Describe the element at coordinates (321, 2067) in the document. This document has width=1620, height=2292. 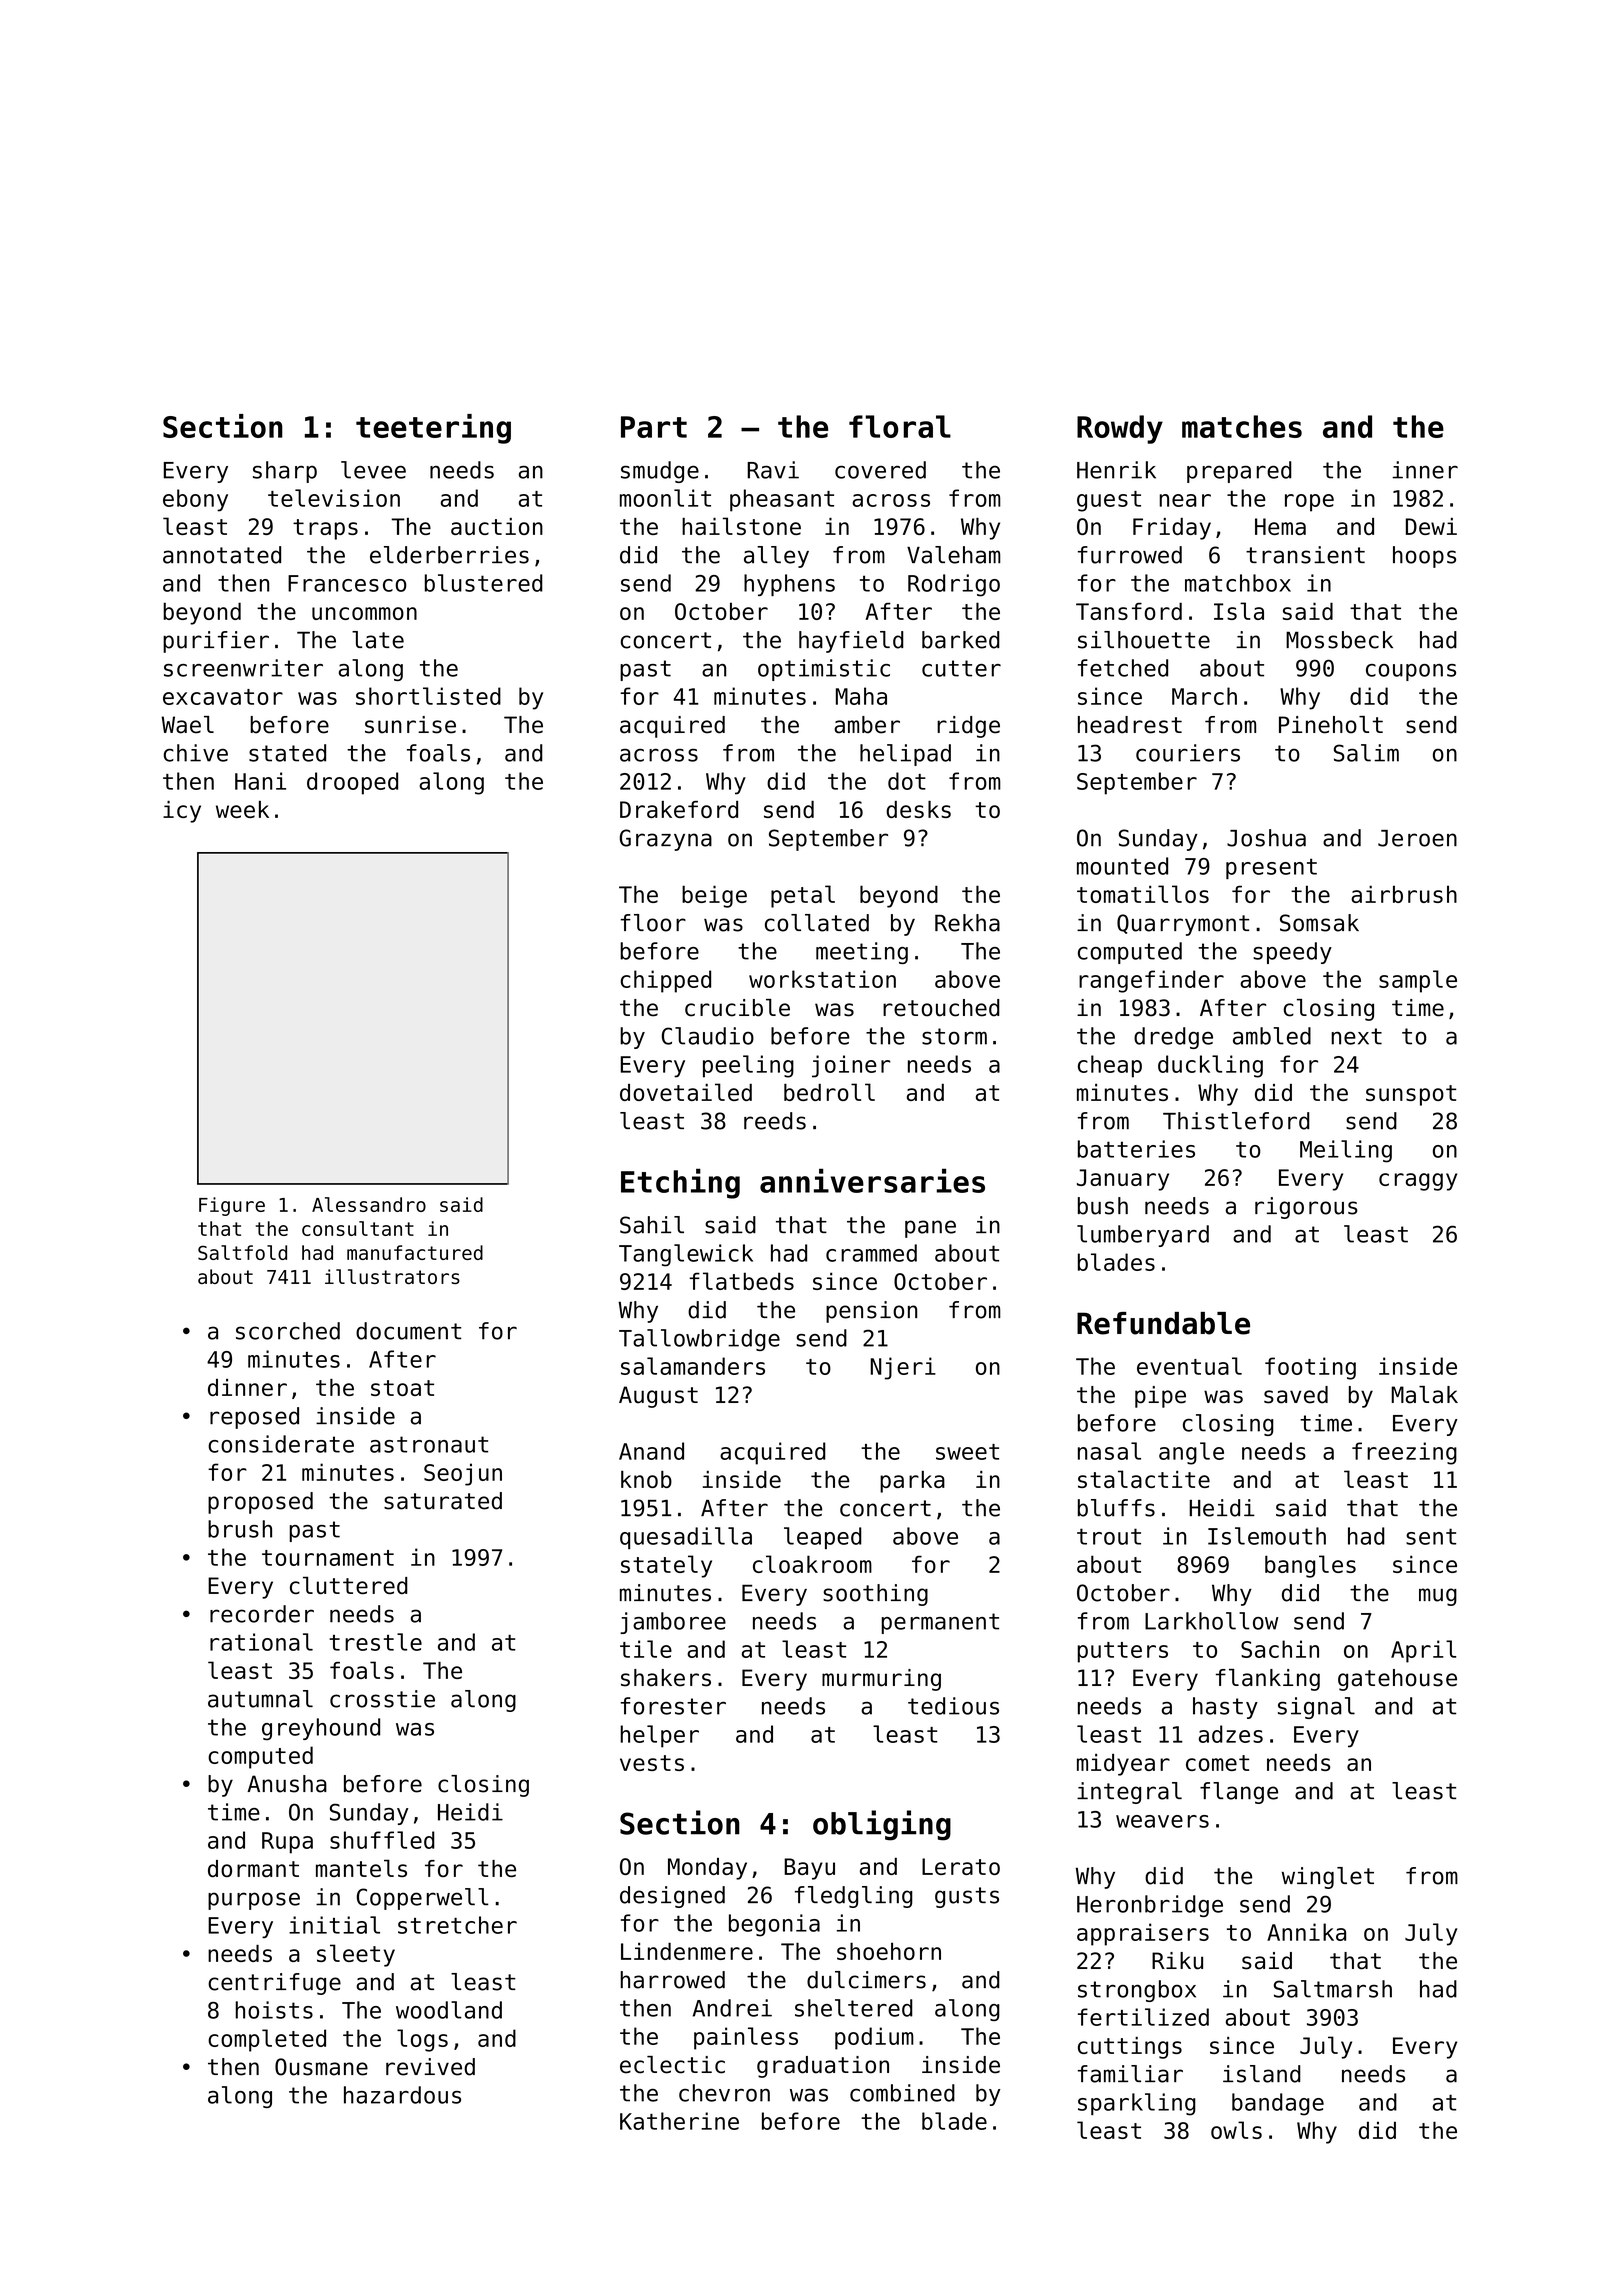
I see `Ousmane` at that location.
